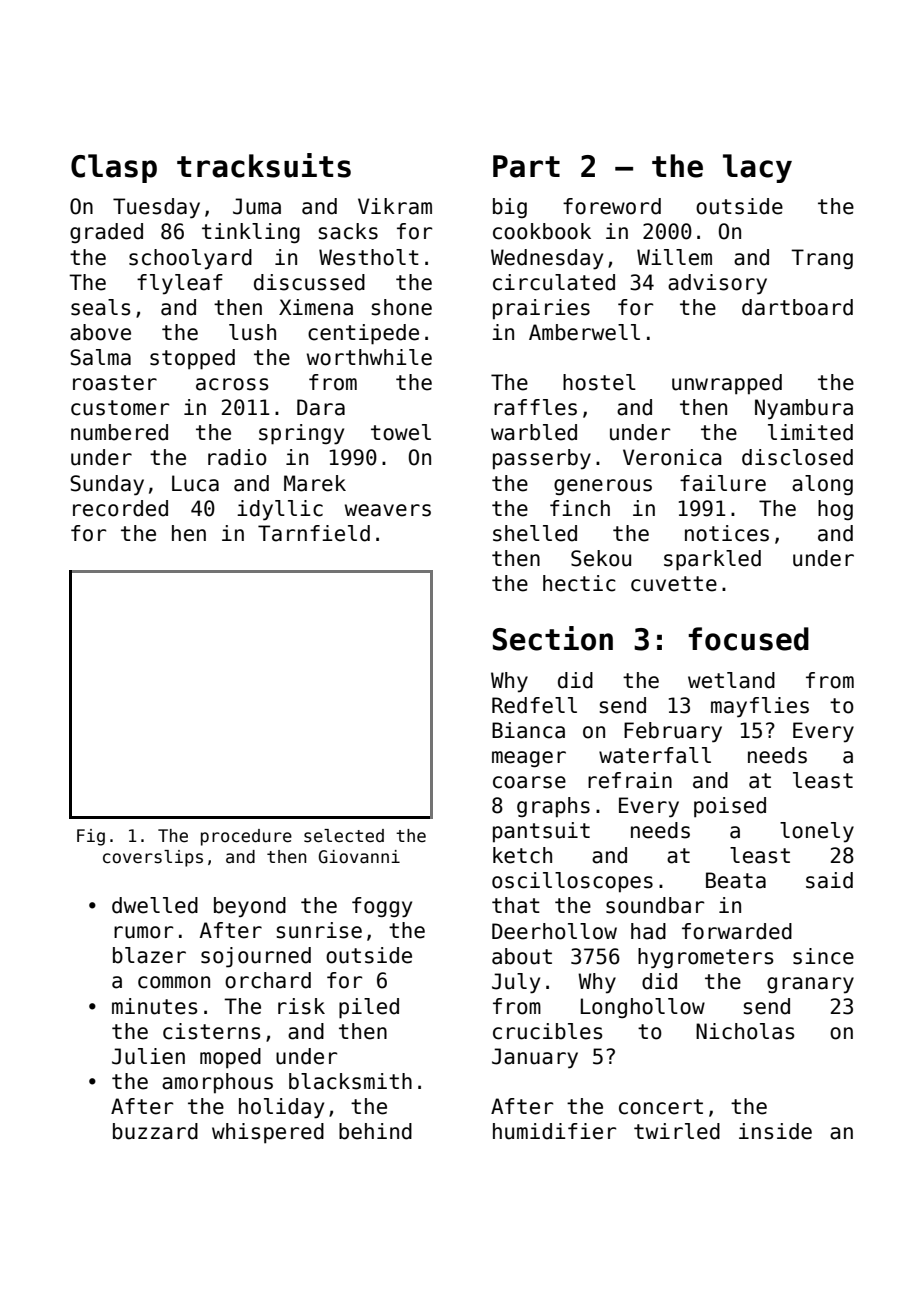 The image size is (924, 1311). I want to click on buzzard, so click(155, 1131).
